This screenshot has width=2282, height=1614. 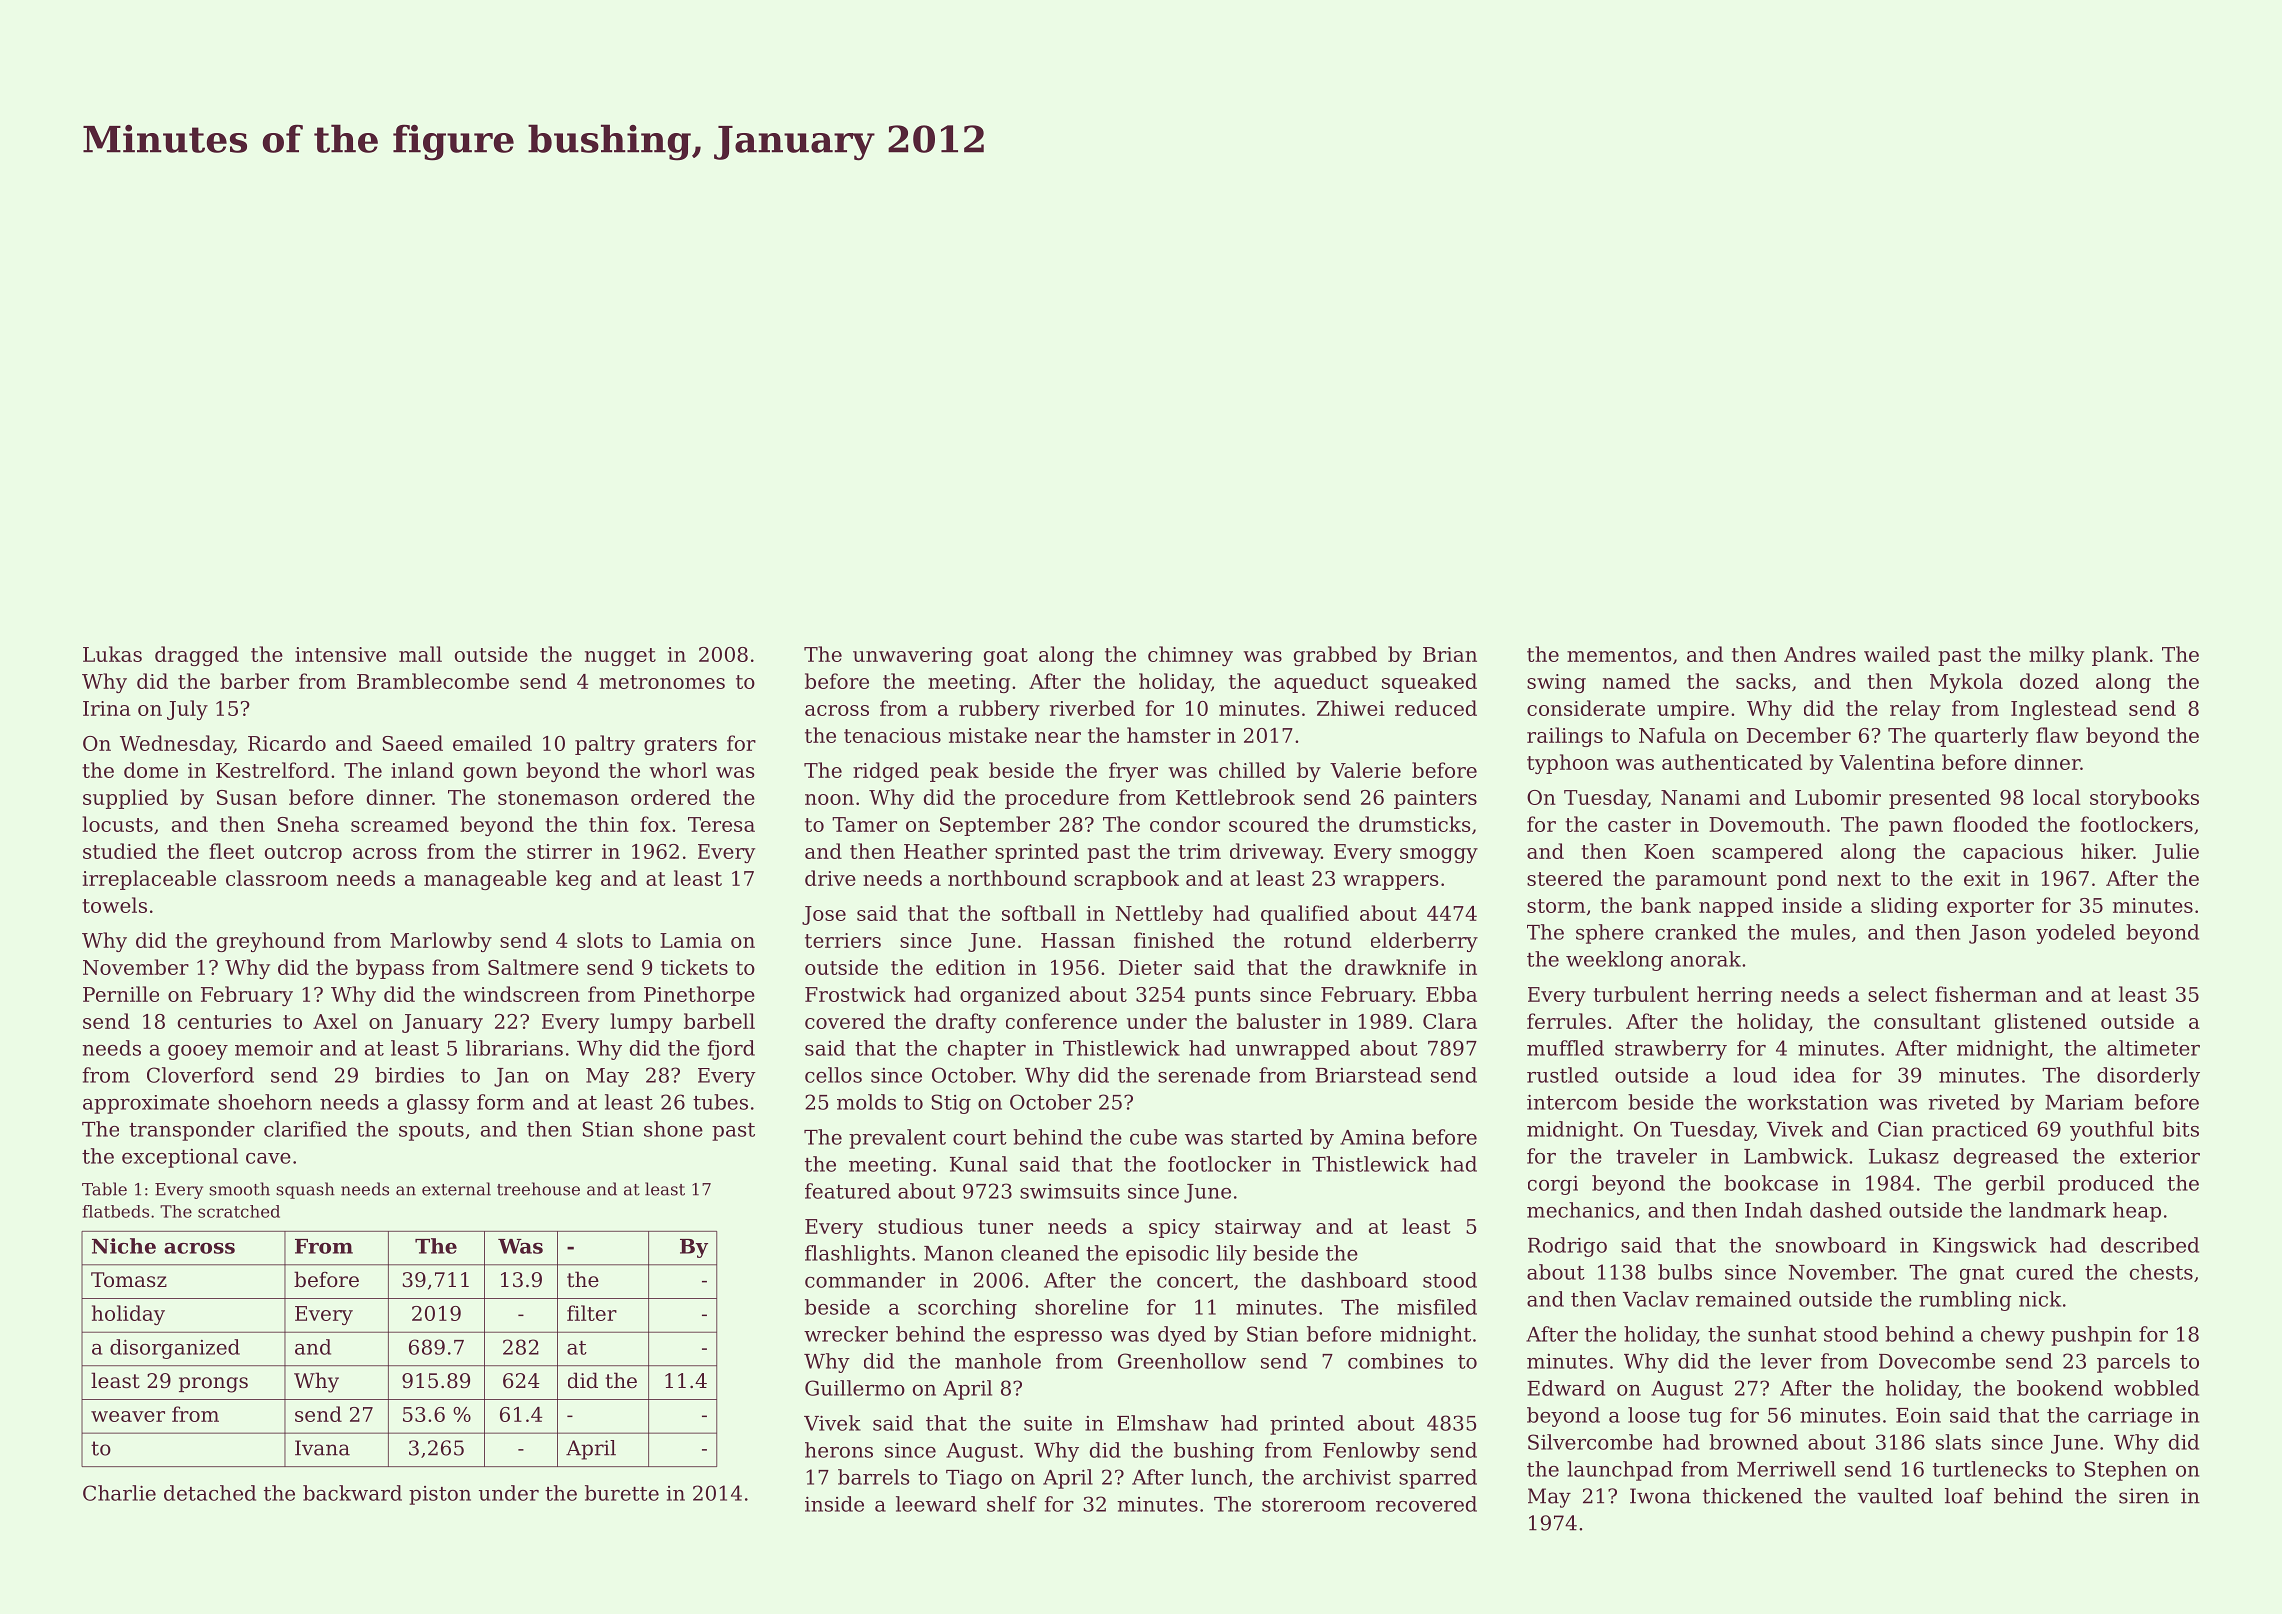 I want to click on leeward, so click(x=936, y=1504).
